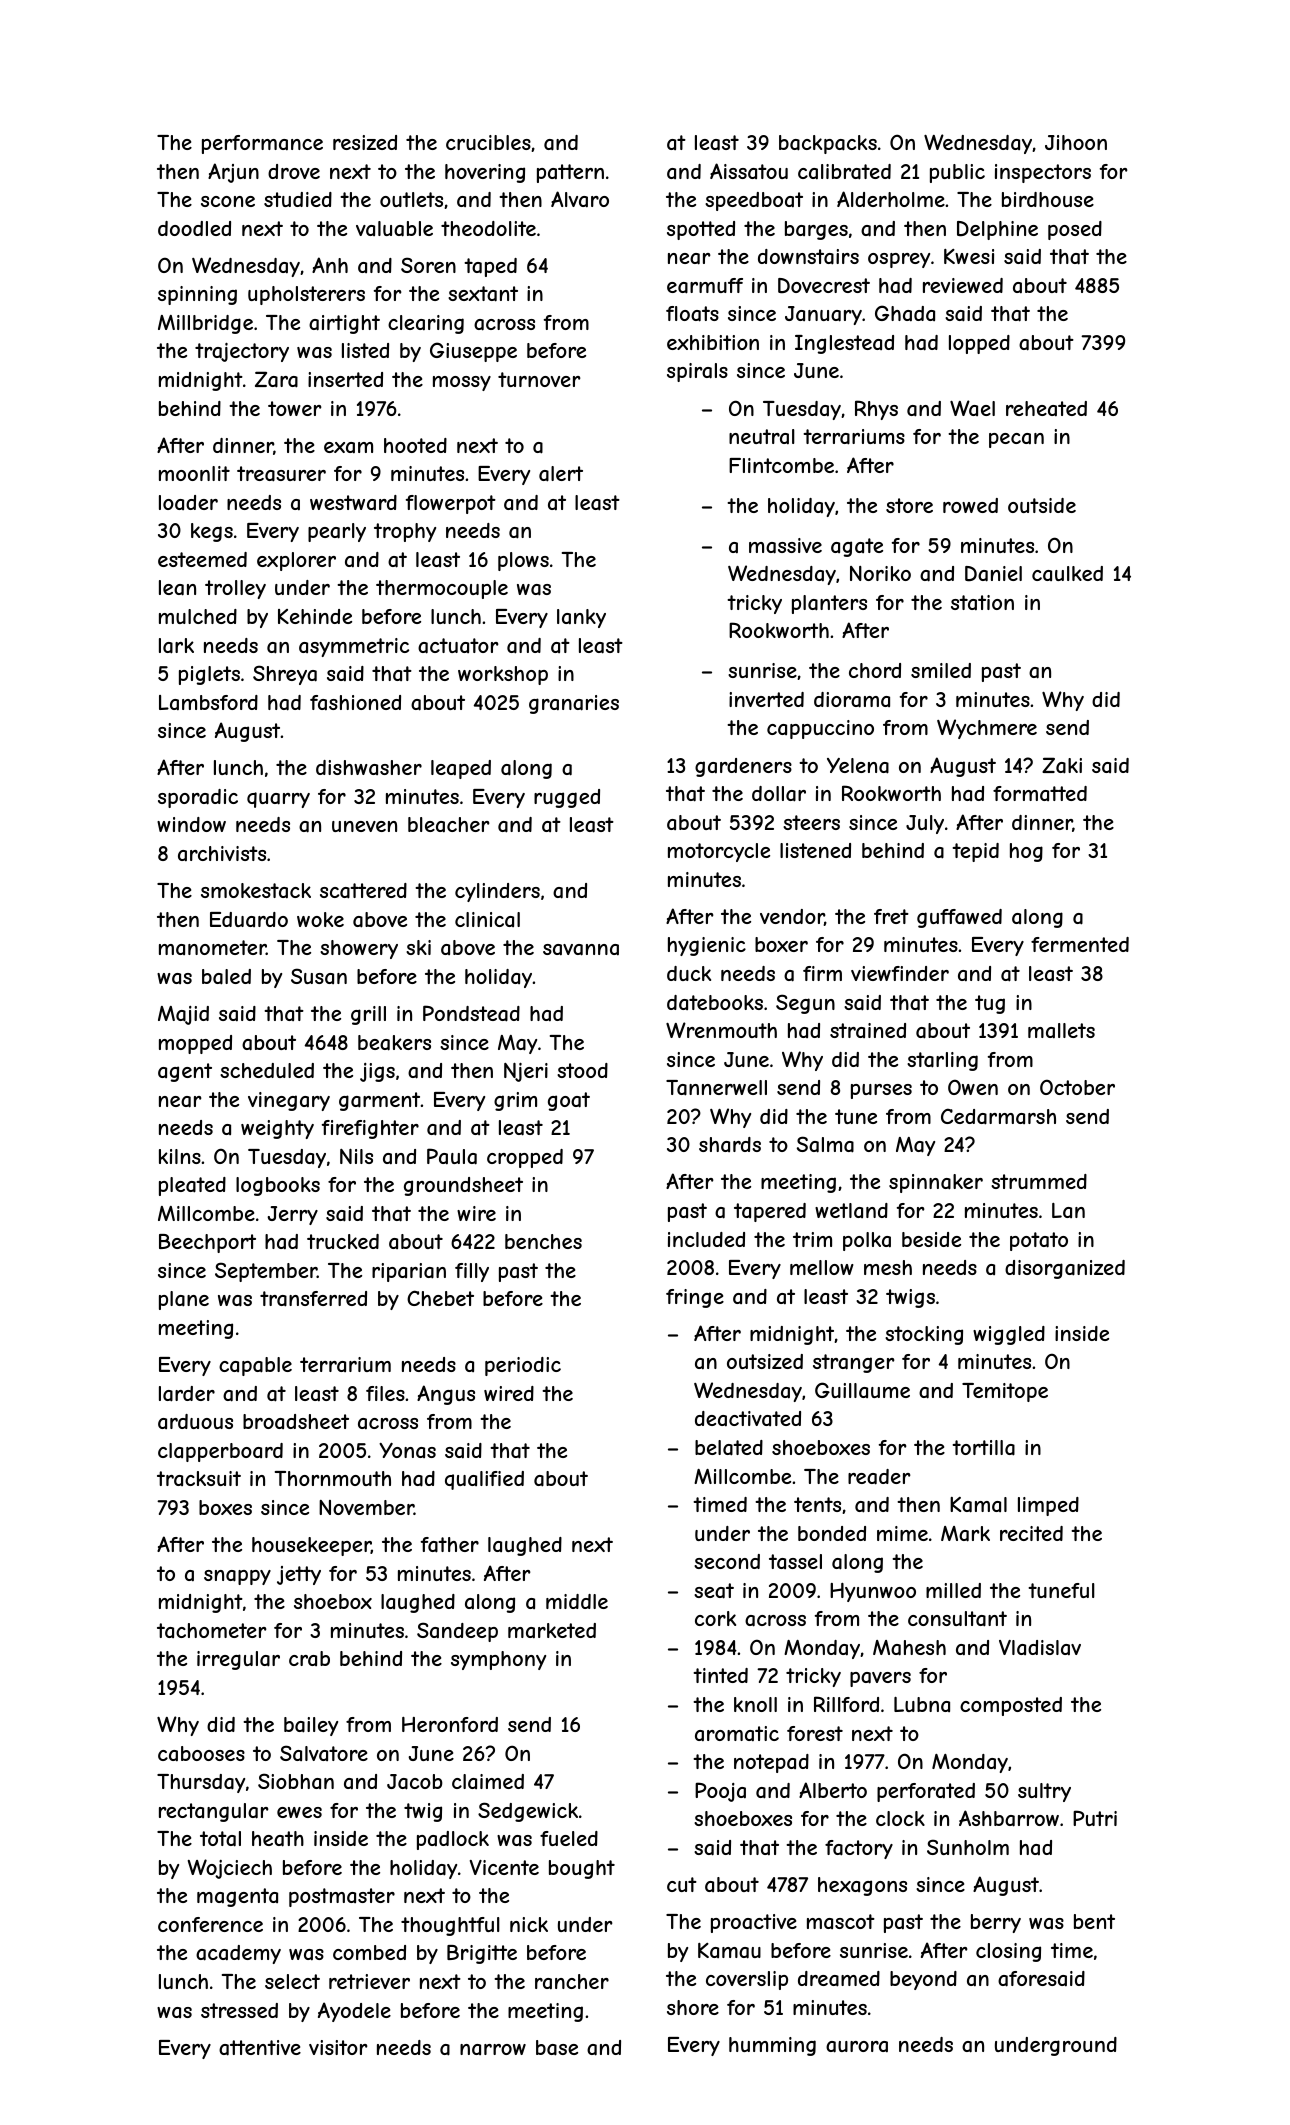 Image resolution: width=1290 pixels, height=2125 pixels. Describe the element at coordinates (493, 2049) in the screenshot. I see `narrow` at that location.
